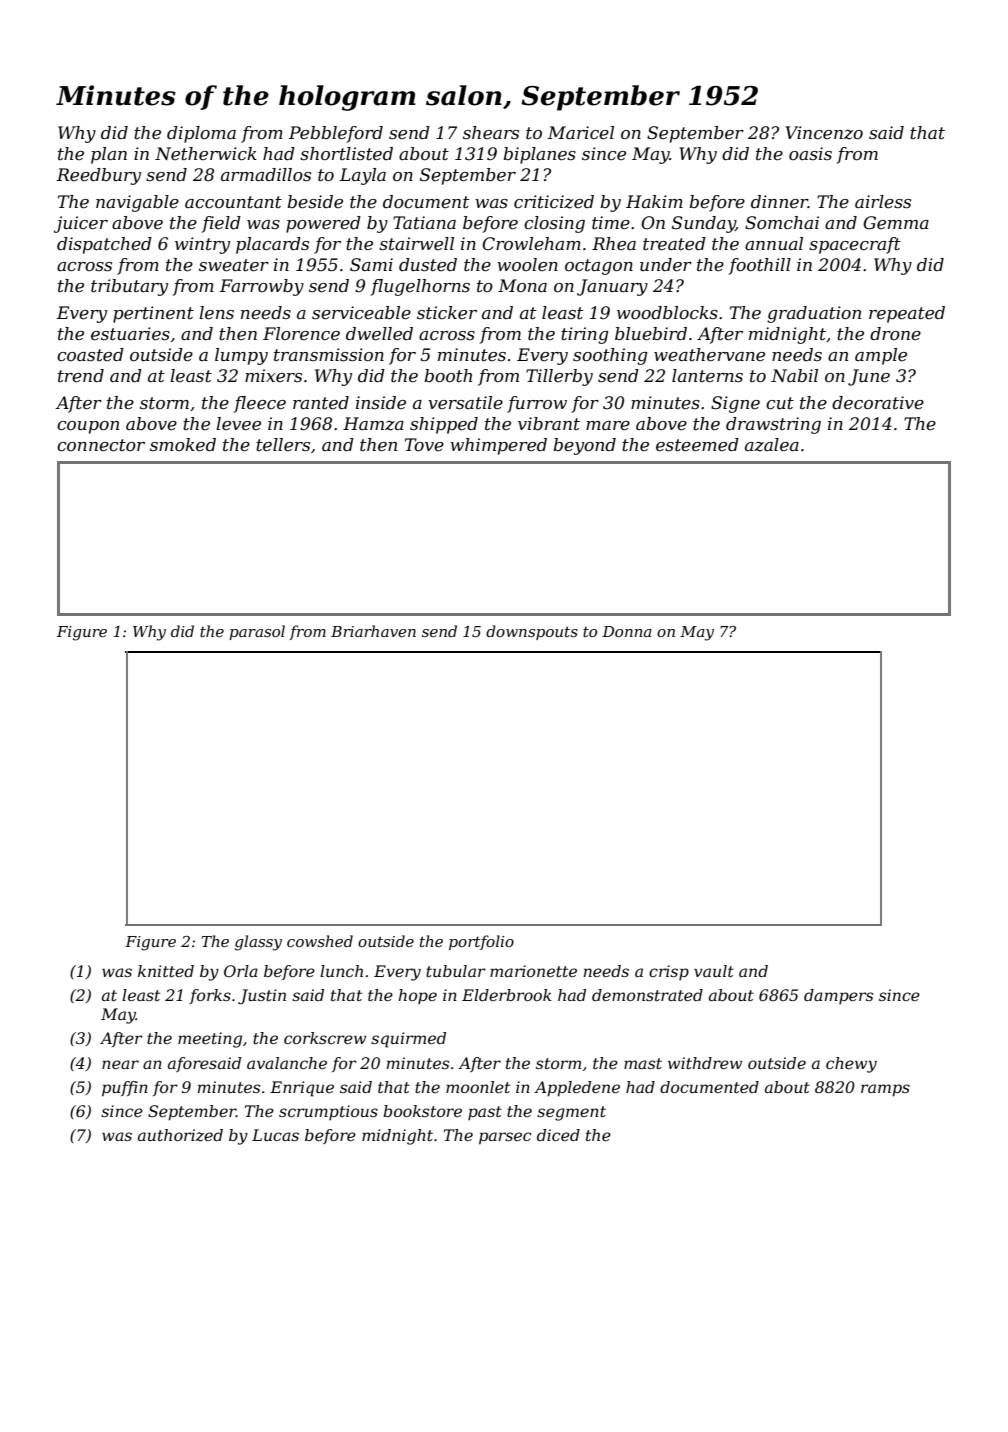 This document has width=1008, height=1432. I want to click on esteemed, so click(697, 445).
